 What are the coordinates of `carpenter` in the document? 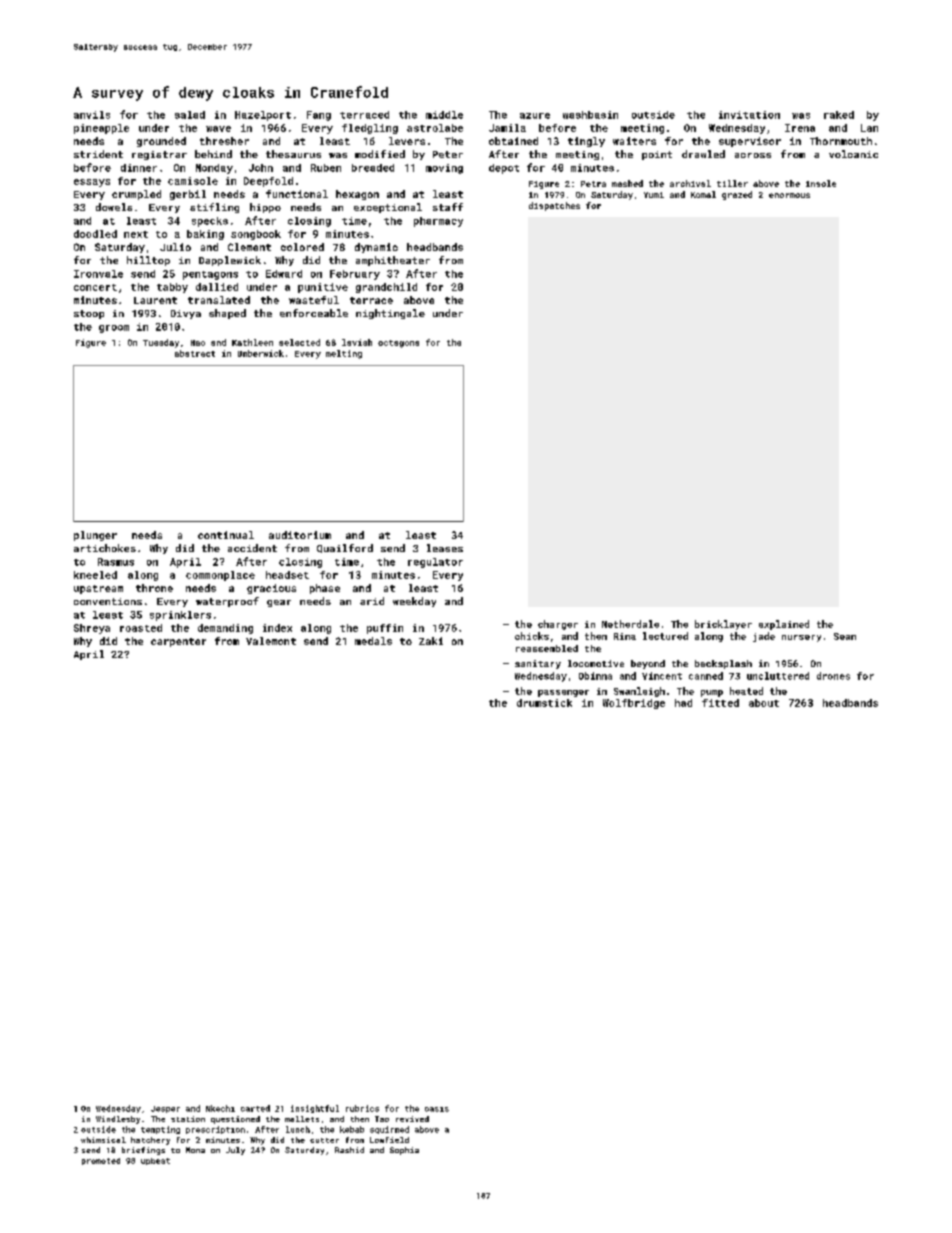 It's located at (178, 642).
